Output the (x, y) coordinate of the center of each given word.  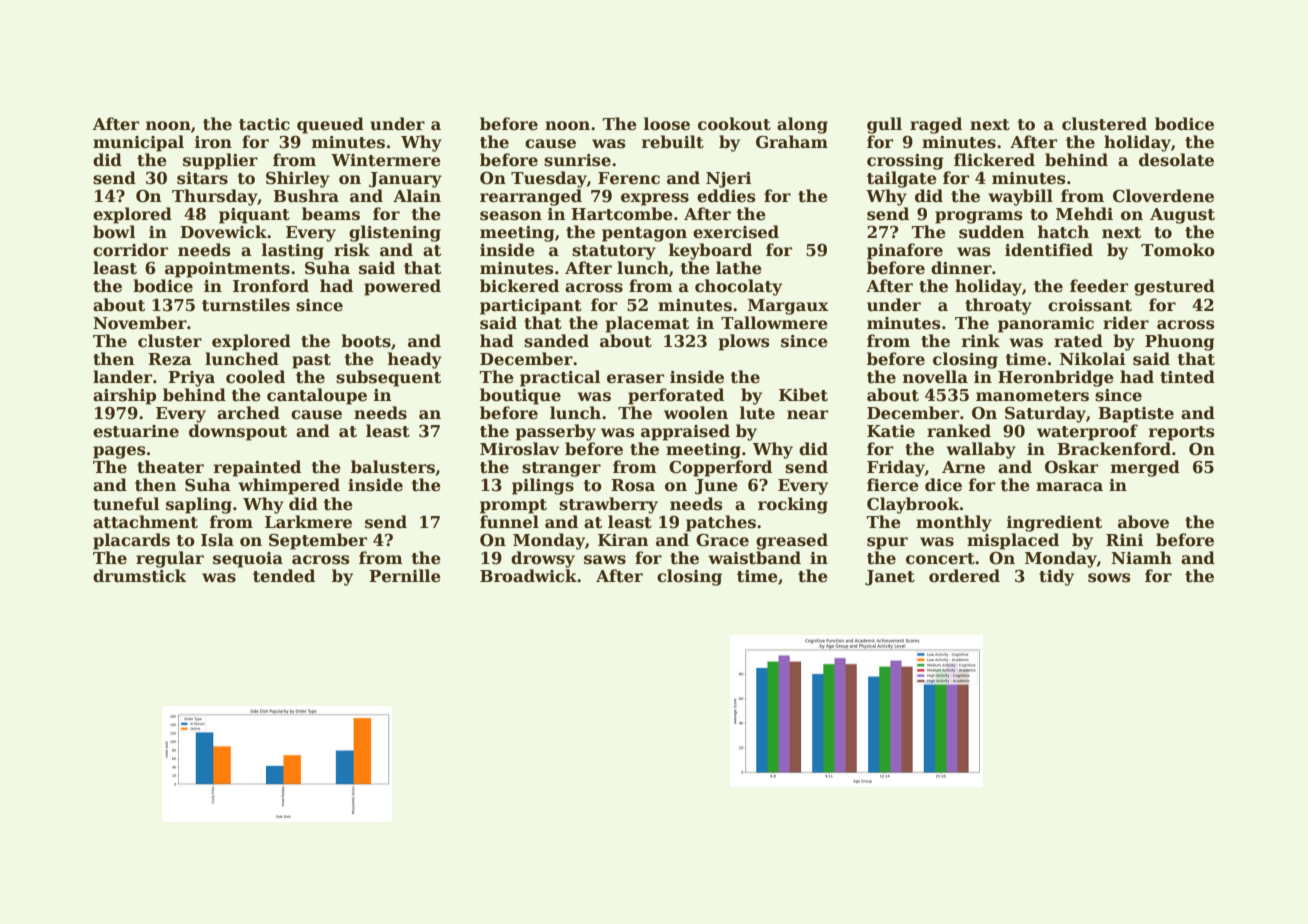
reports (1182, 433)
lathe (739, 268)
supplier (220, 161)
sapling (199, 505)
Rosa (633, 485)
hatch (1063, 232)
